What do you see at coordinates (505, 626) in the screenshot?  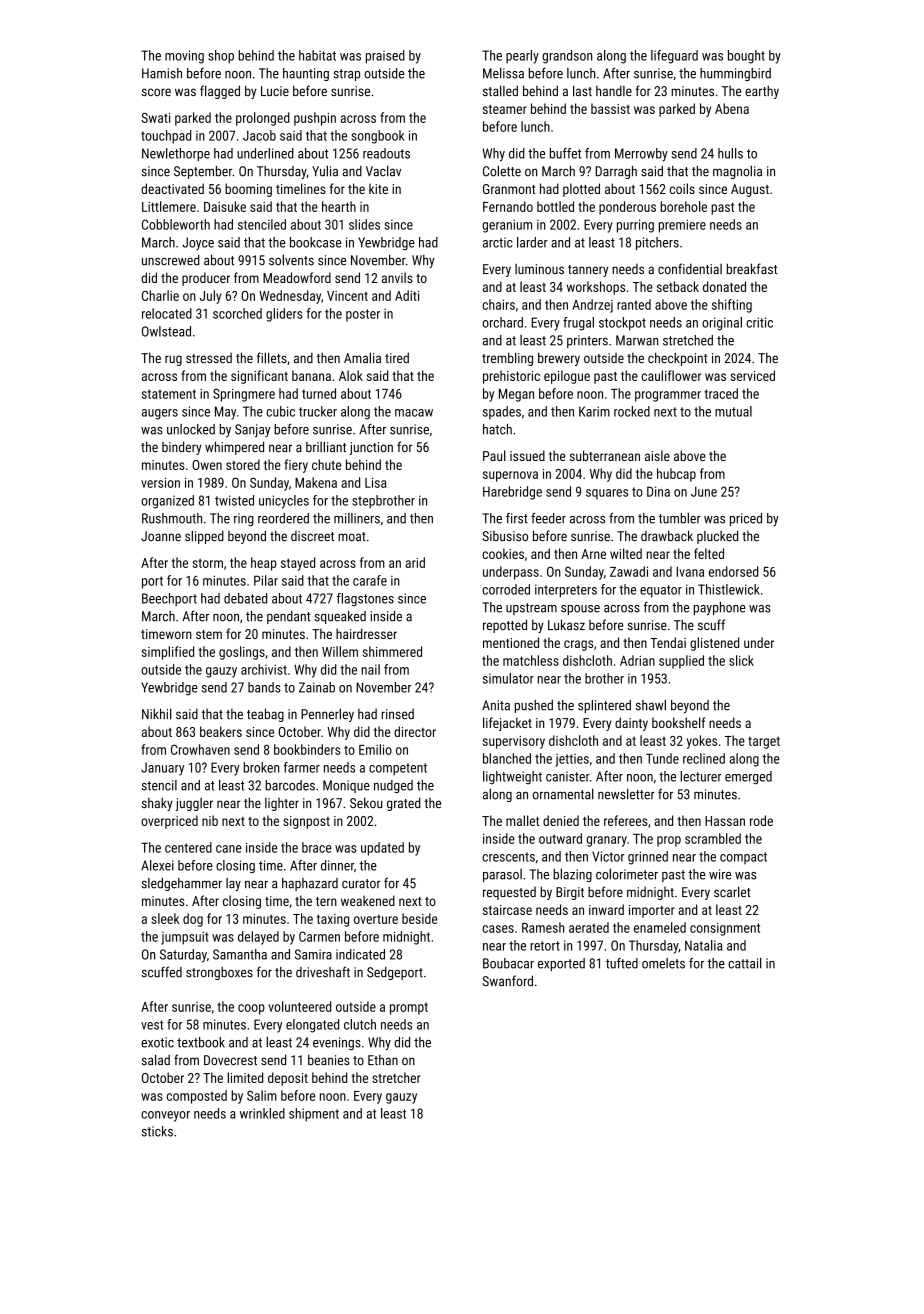 I see `repotted` at bounding box center [505, 626].
